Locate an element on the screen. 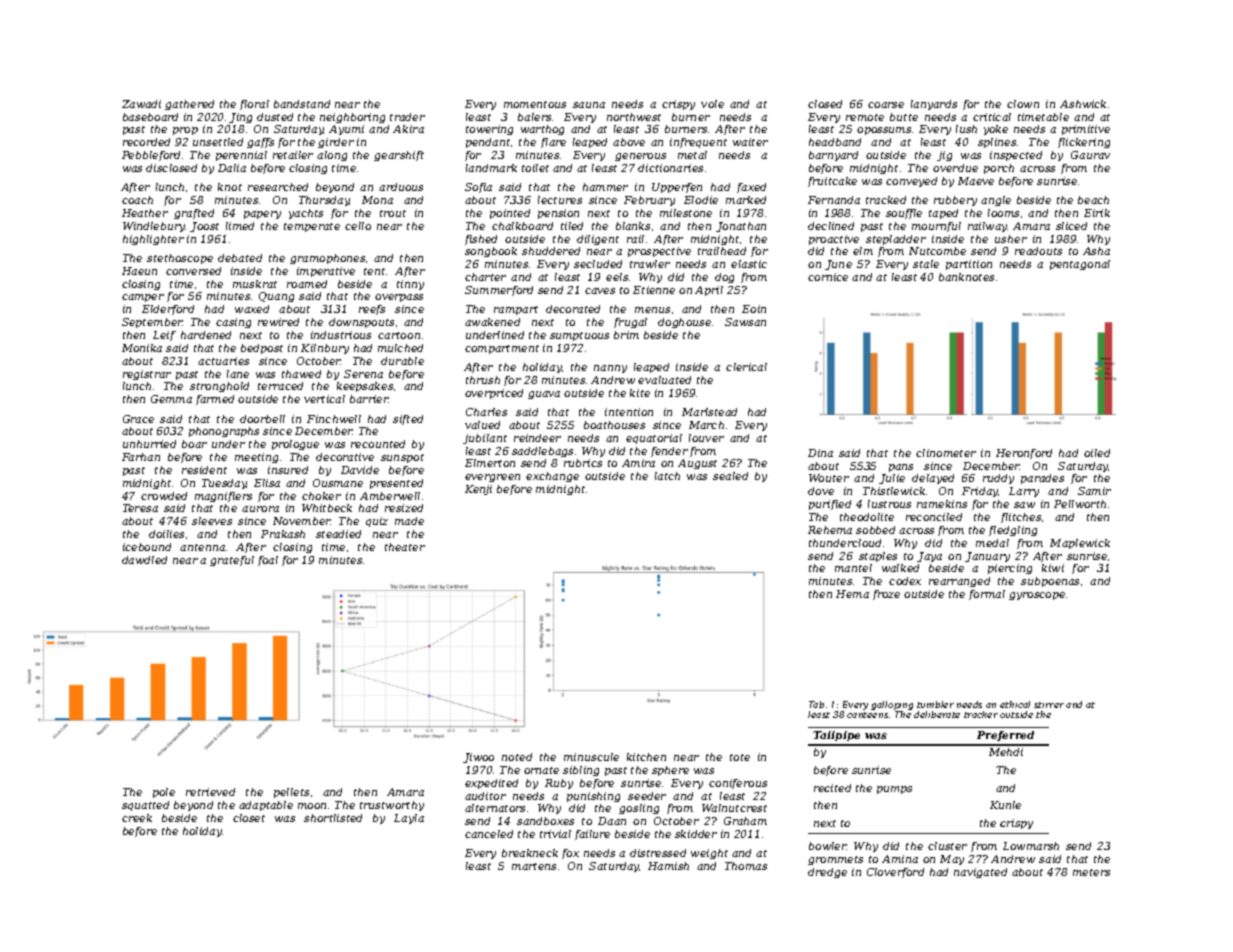 The width and height of the screenshot is (1233, 952). Mona is located at coordinates (377, 200).
